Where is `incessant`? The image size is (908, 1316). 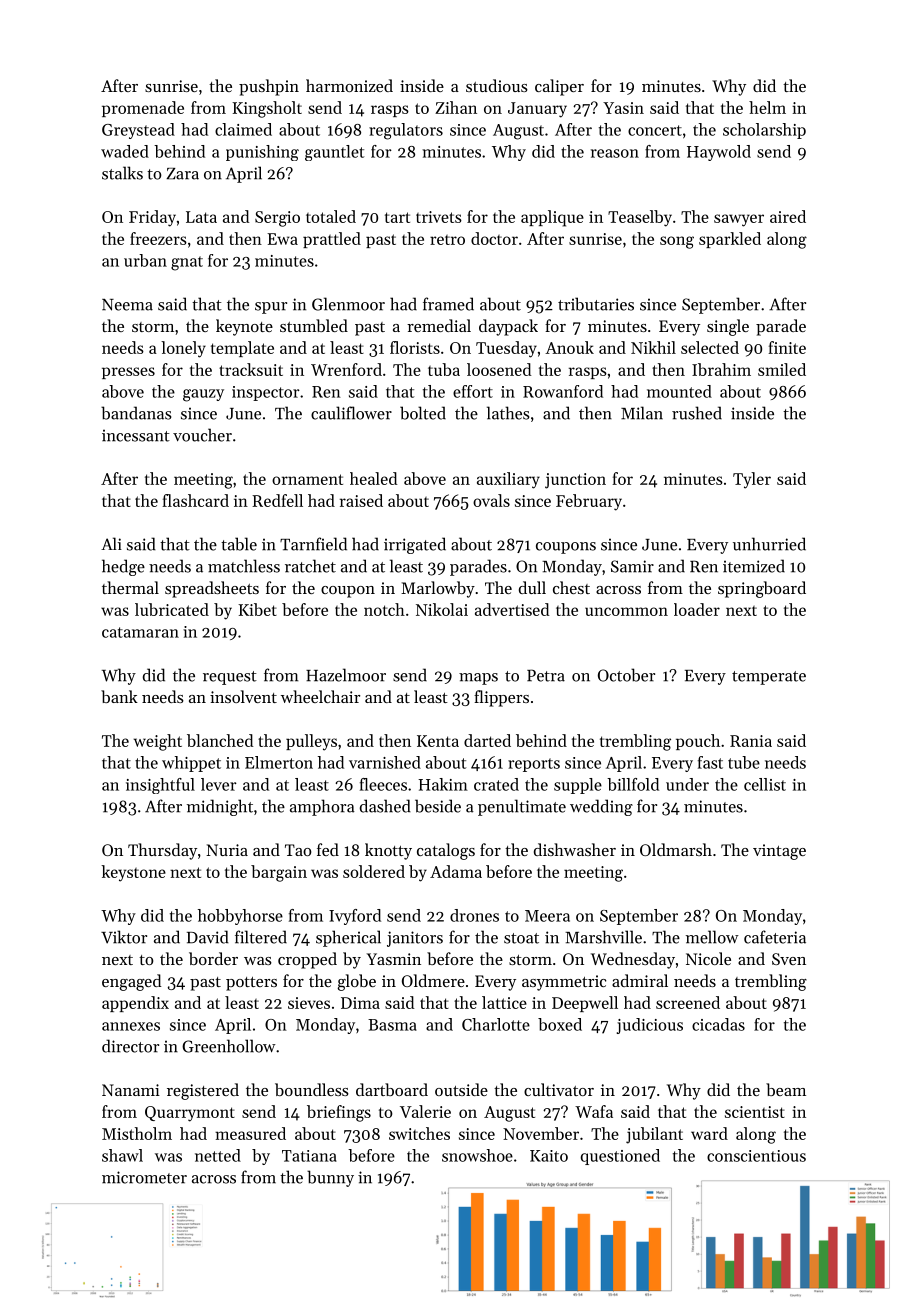
incessant is located at coordinates (136, 435).
